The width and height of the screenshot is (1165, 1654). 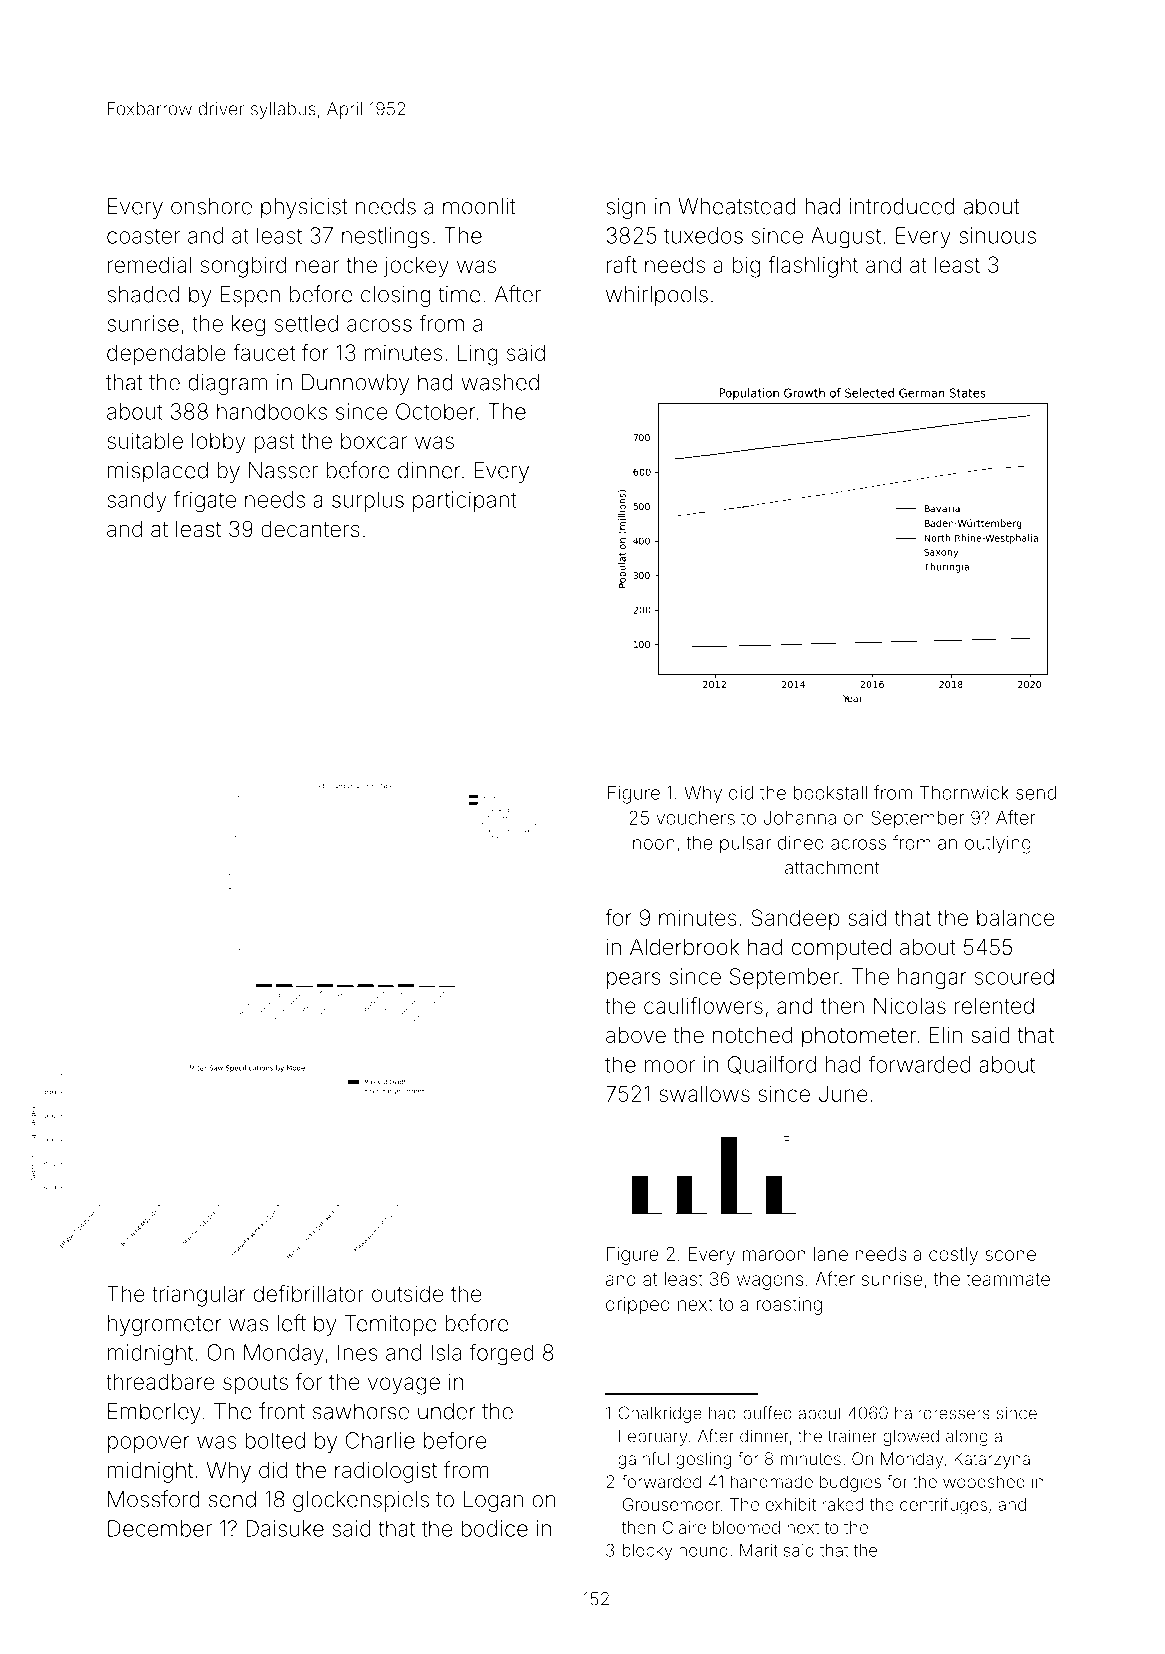 I want to click on shaded, so click(x=143, y=294).
